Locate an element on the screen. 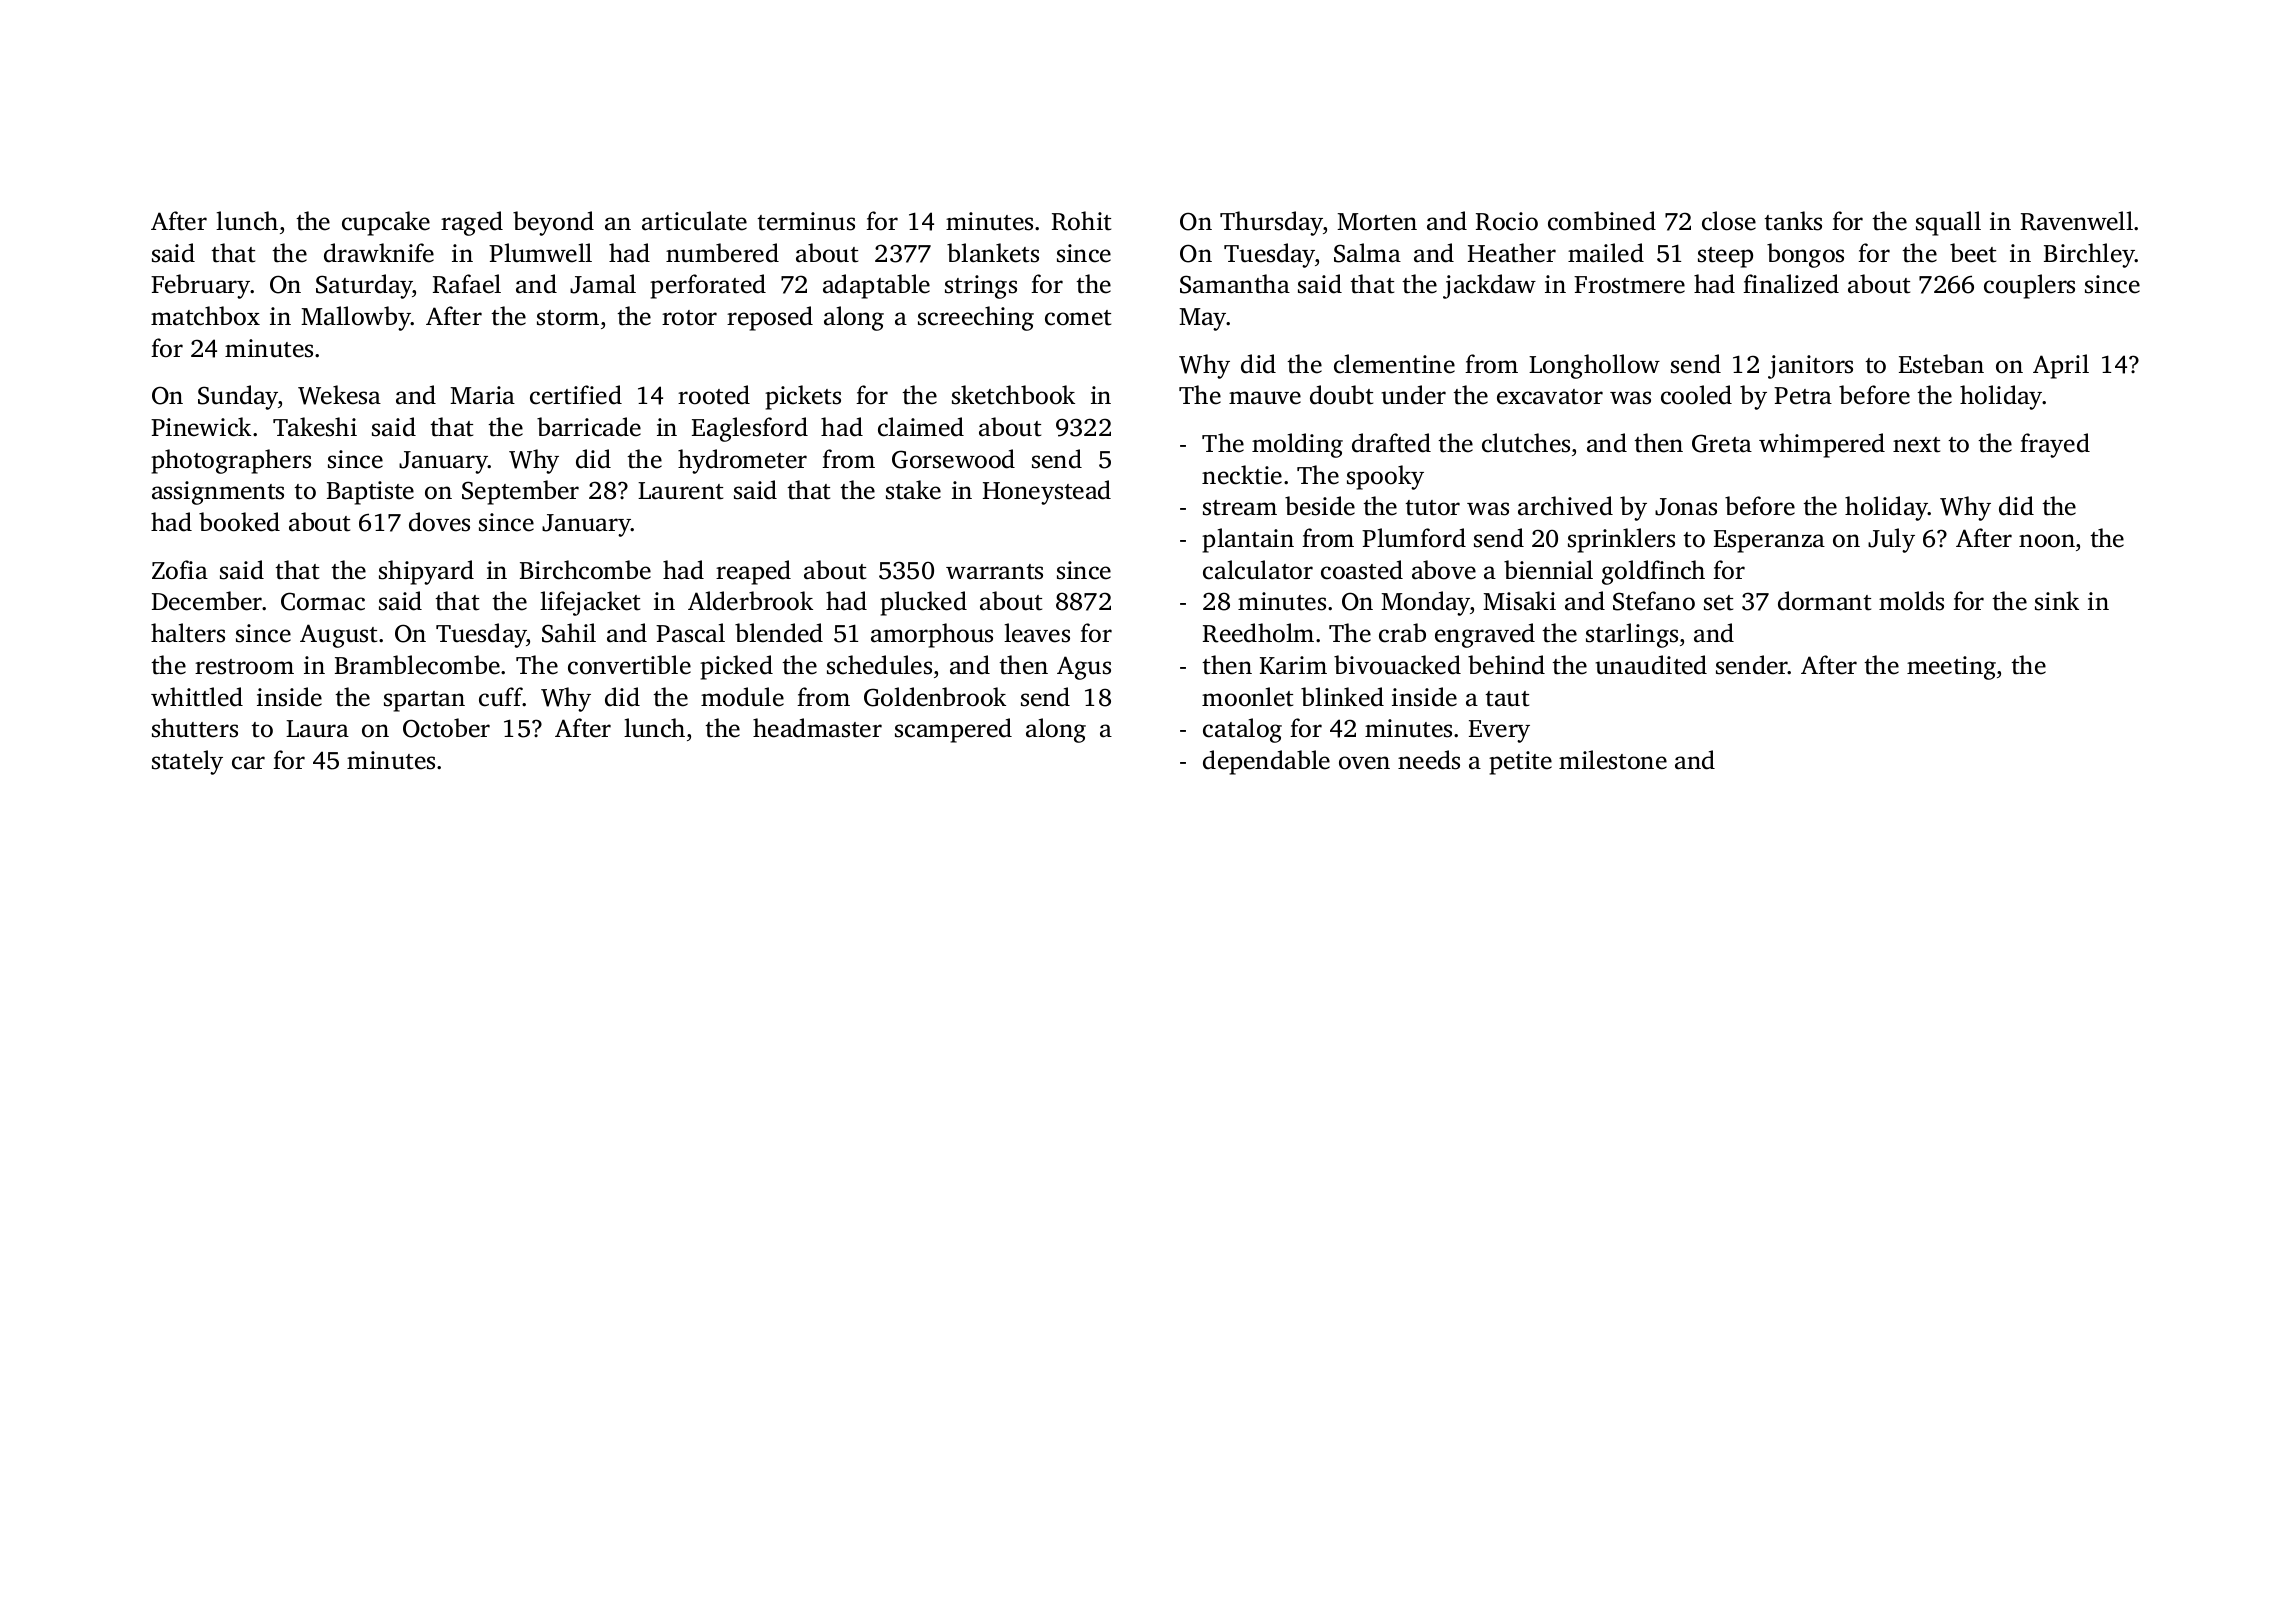 The width and height of the screenshot is (2292, 1620). matchbox is located at coordinates (205, 316).
